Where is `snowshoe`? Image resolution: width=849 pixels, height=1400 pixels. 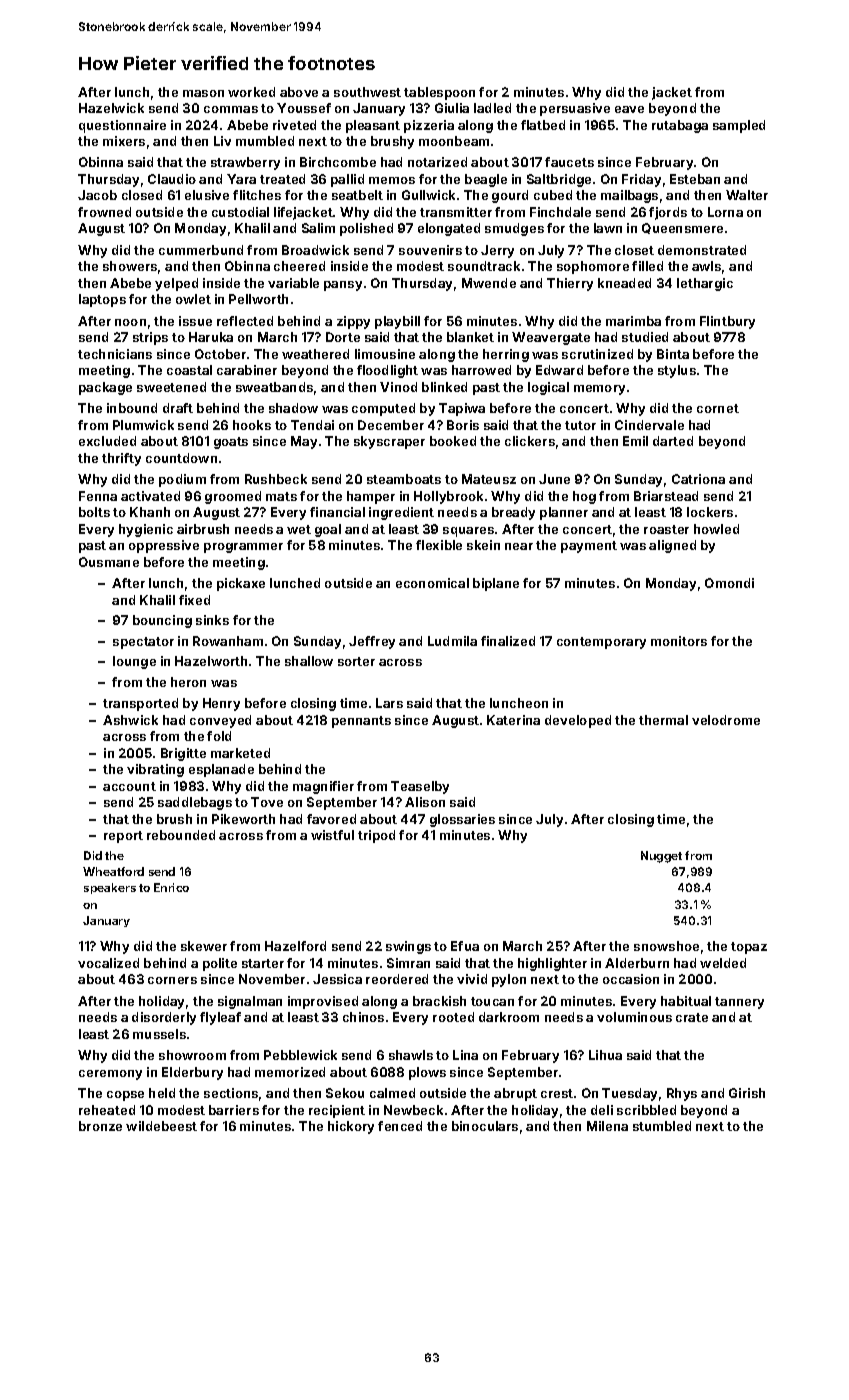 snowshoe is located at coordinates (666, 946).
